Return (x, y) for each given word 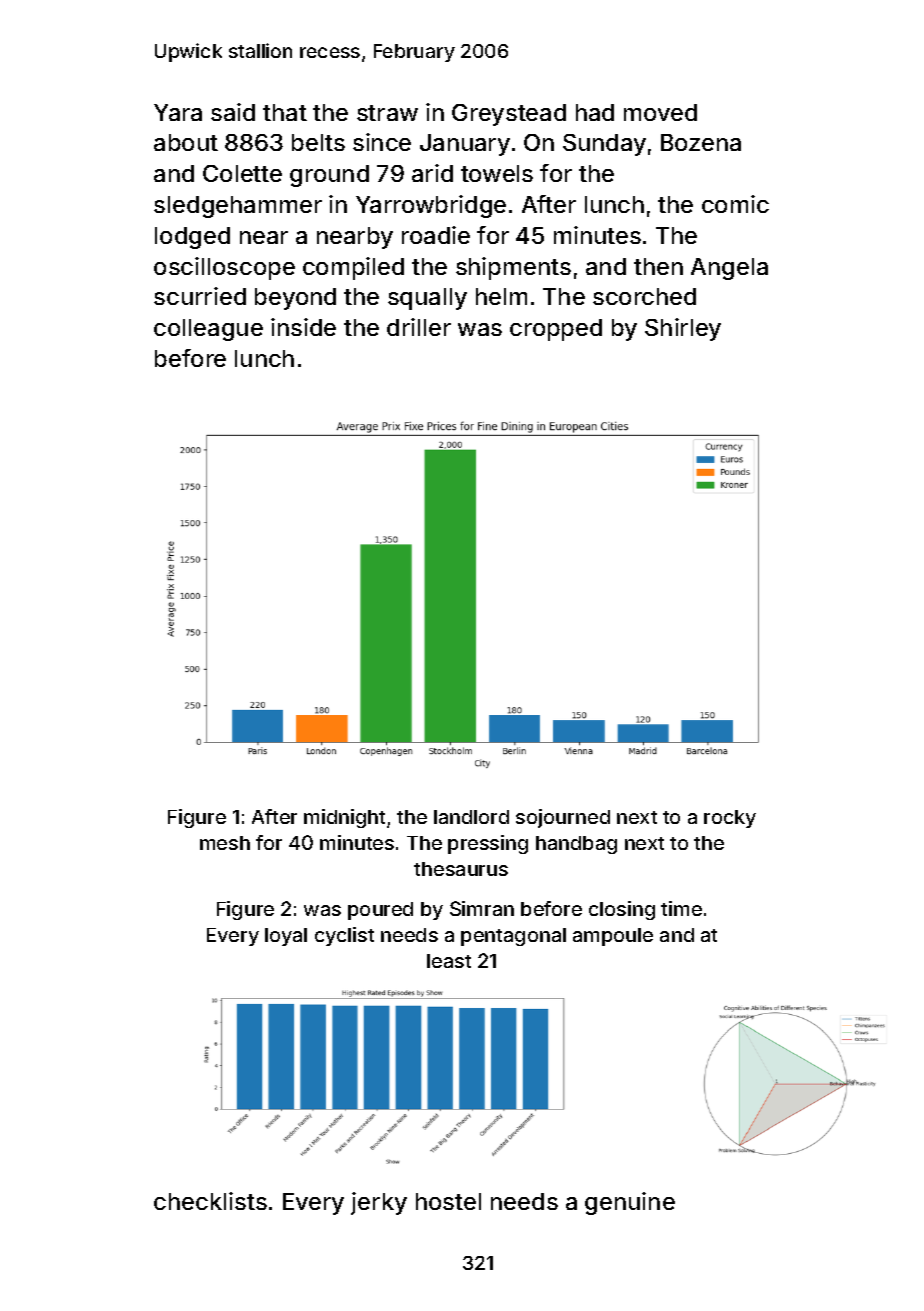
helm (501, 296)
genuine (630, 1203)
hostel (448, 1201)
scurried (200, 296)
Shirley (683, 329)
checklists (210, 1201)
